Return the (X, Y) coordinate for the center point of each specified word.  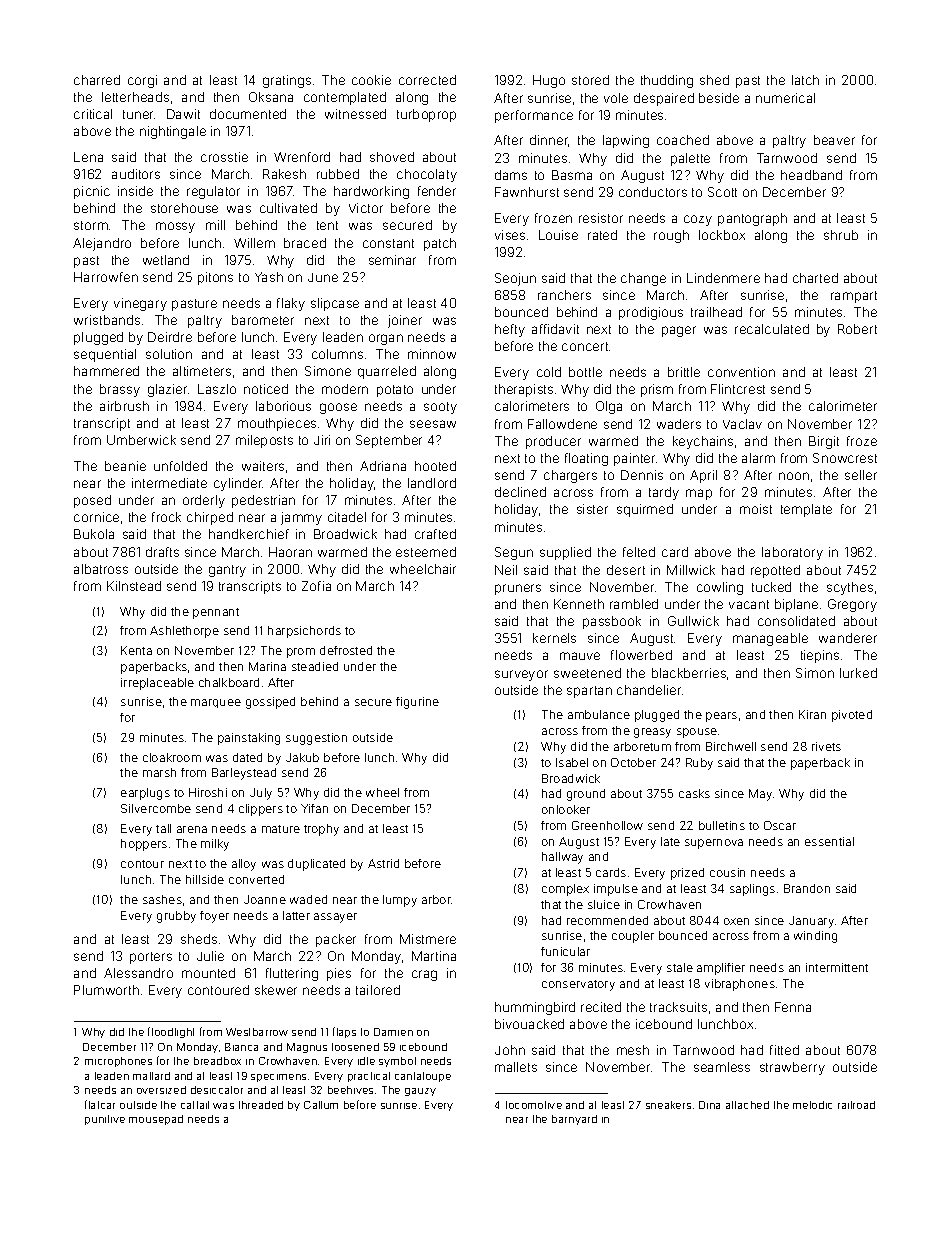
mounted (208, 973)
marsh (159, 772)
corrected (427, 80)
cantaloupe (423, 1077)
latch (805, 80)
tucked (771, 587)
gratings (287, 81)
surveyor (521, 675)
